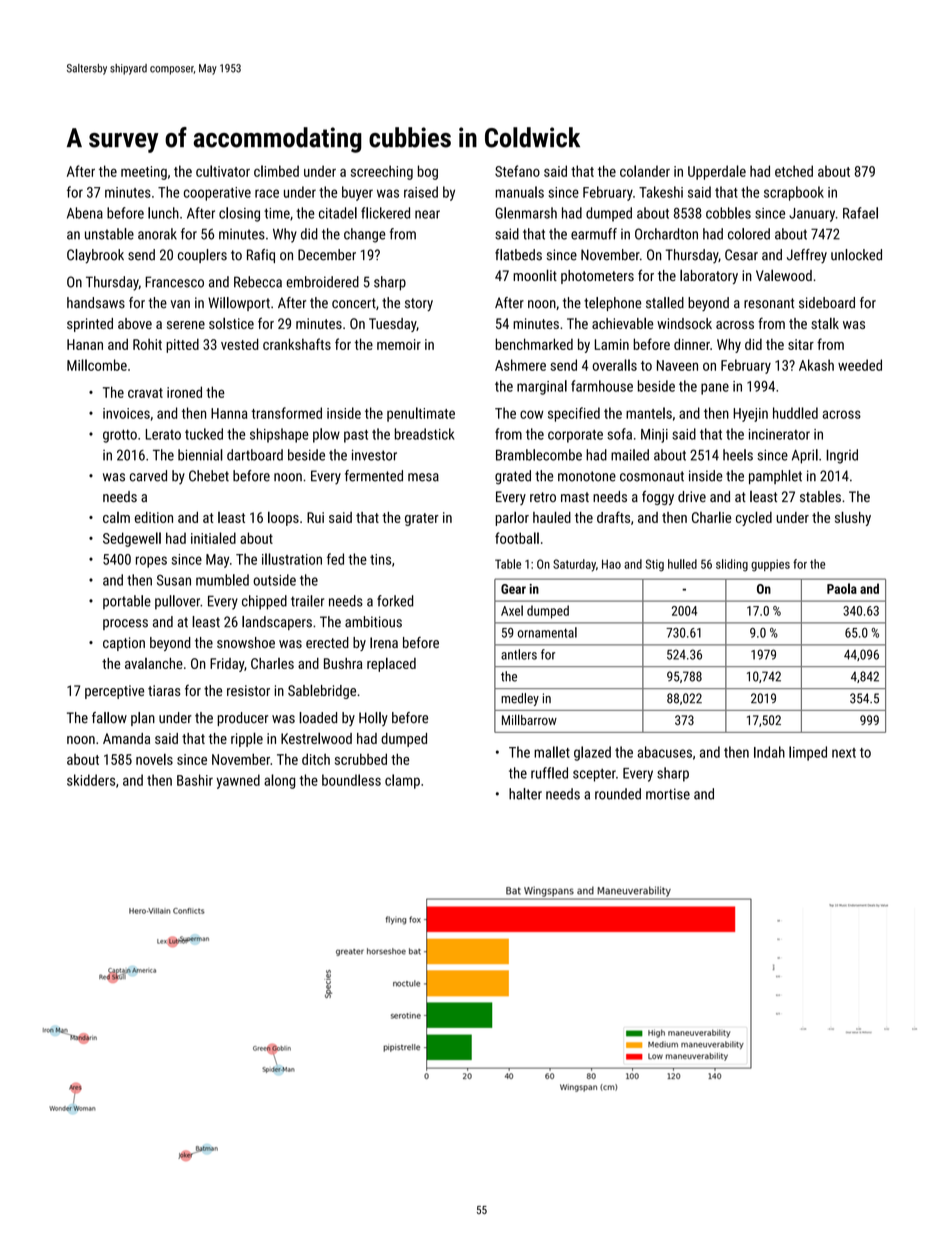 This document has width=952, height=1233. I want to click on Rafael, so click(860, 213).
